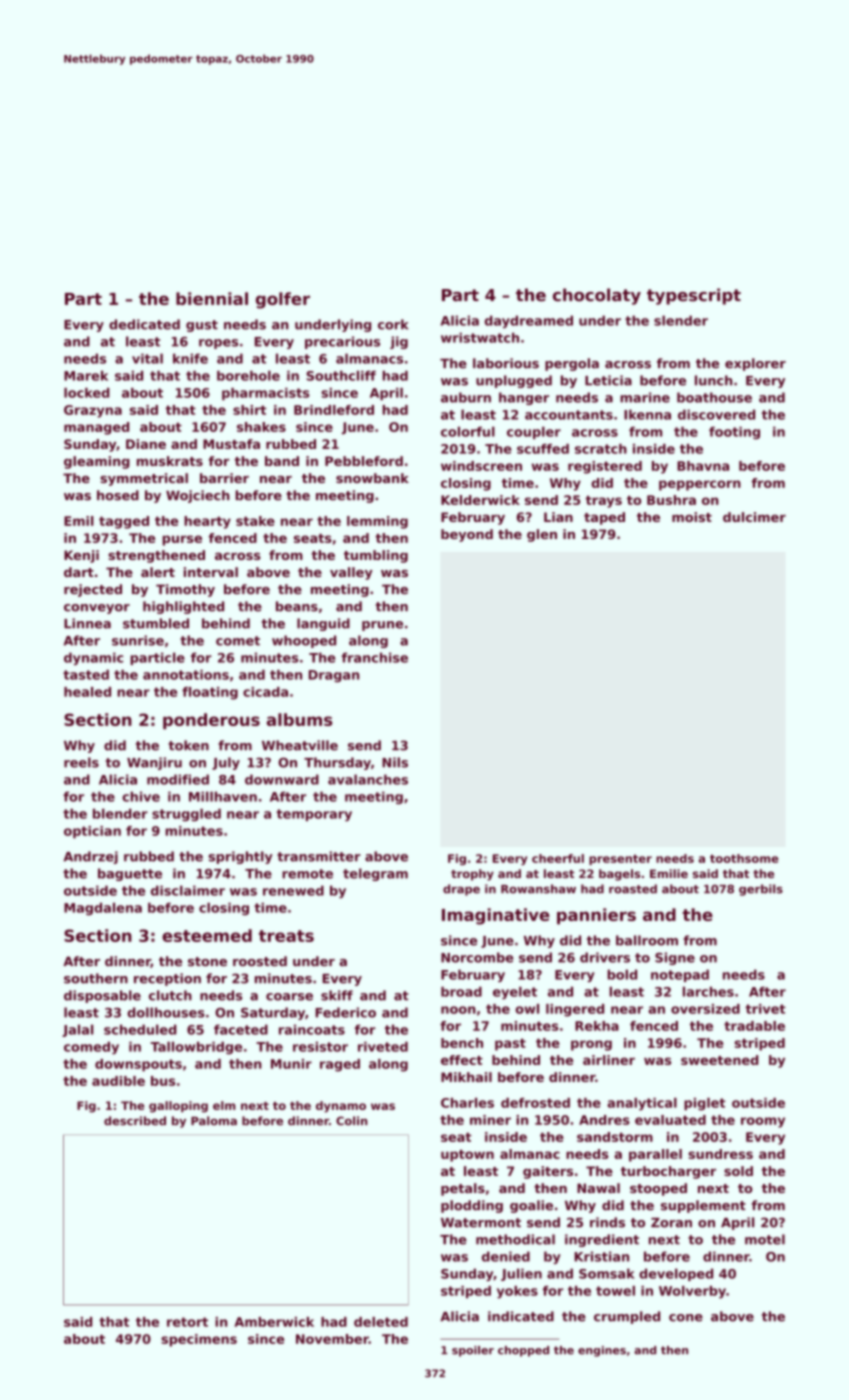  What do you see at coordinates (515, 1239) in the screenshot?
I see `methodical` at bounding box center [515, 1239].
